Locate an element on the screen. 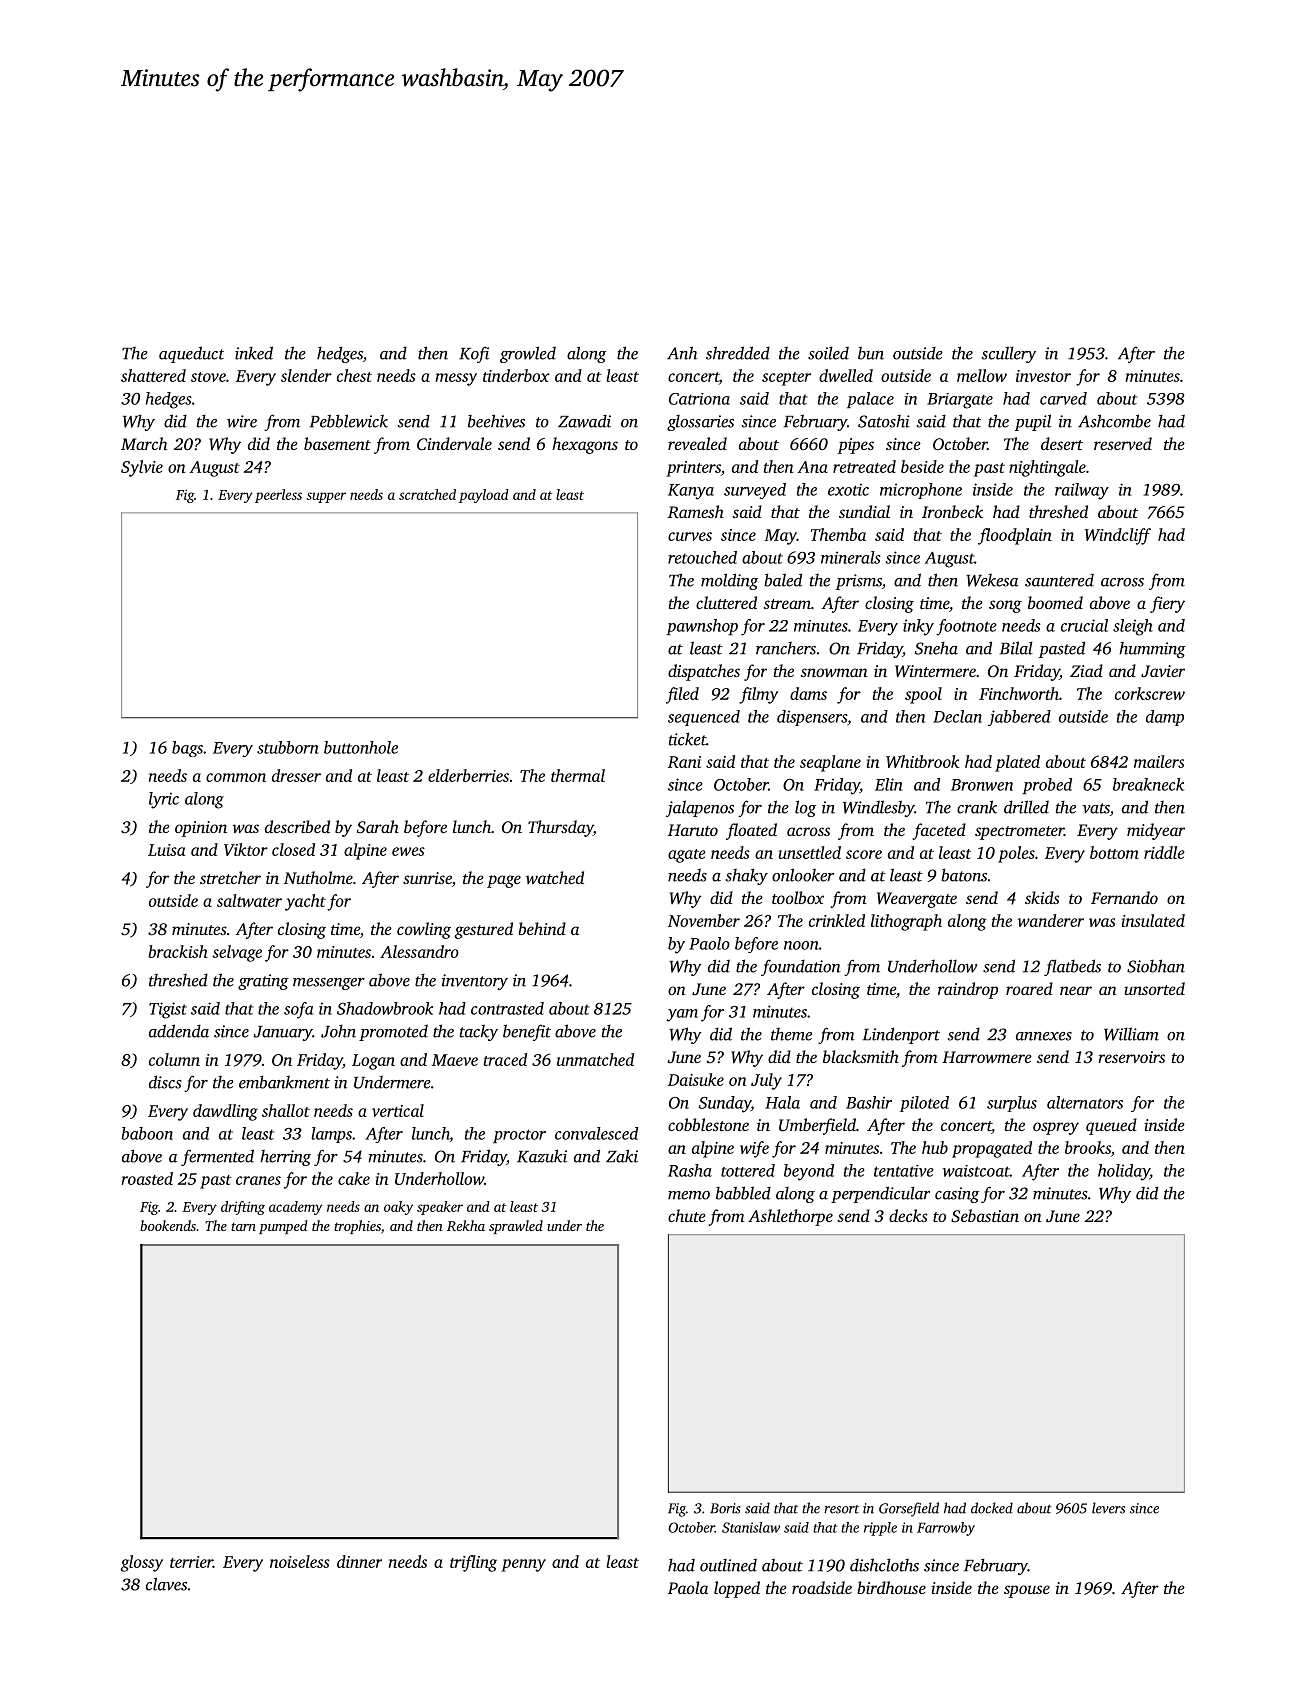  pawnshop is located at coordinates (702, 627).
